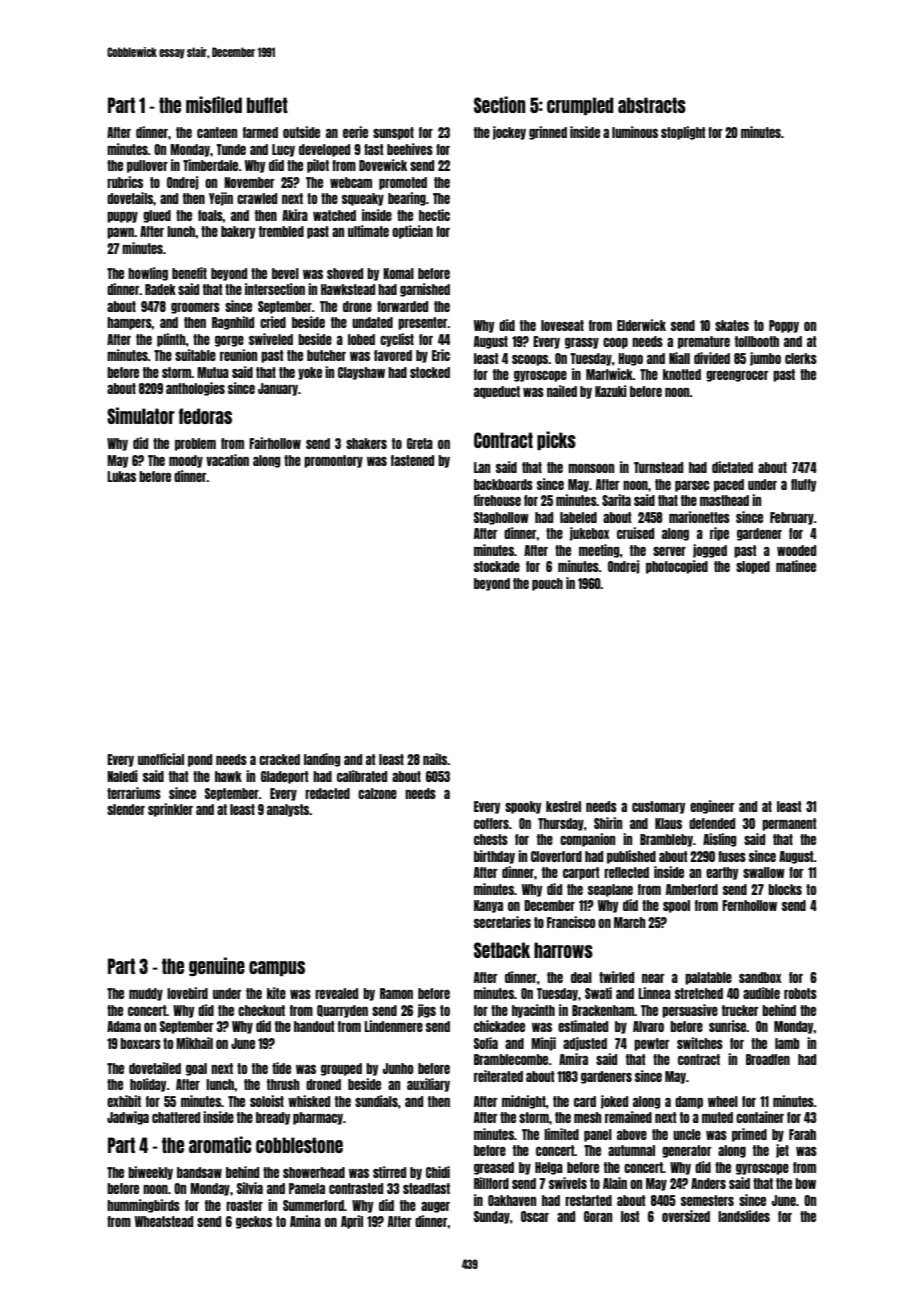 This screenshot has height=1308, width=924. What do you see at coordinates (712, 807) in the screenshot?
I see `engineer` at bounding box center [712, 807].
